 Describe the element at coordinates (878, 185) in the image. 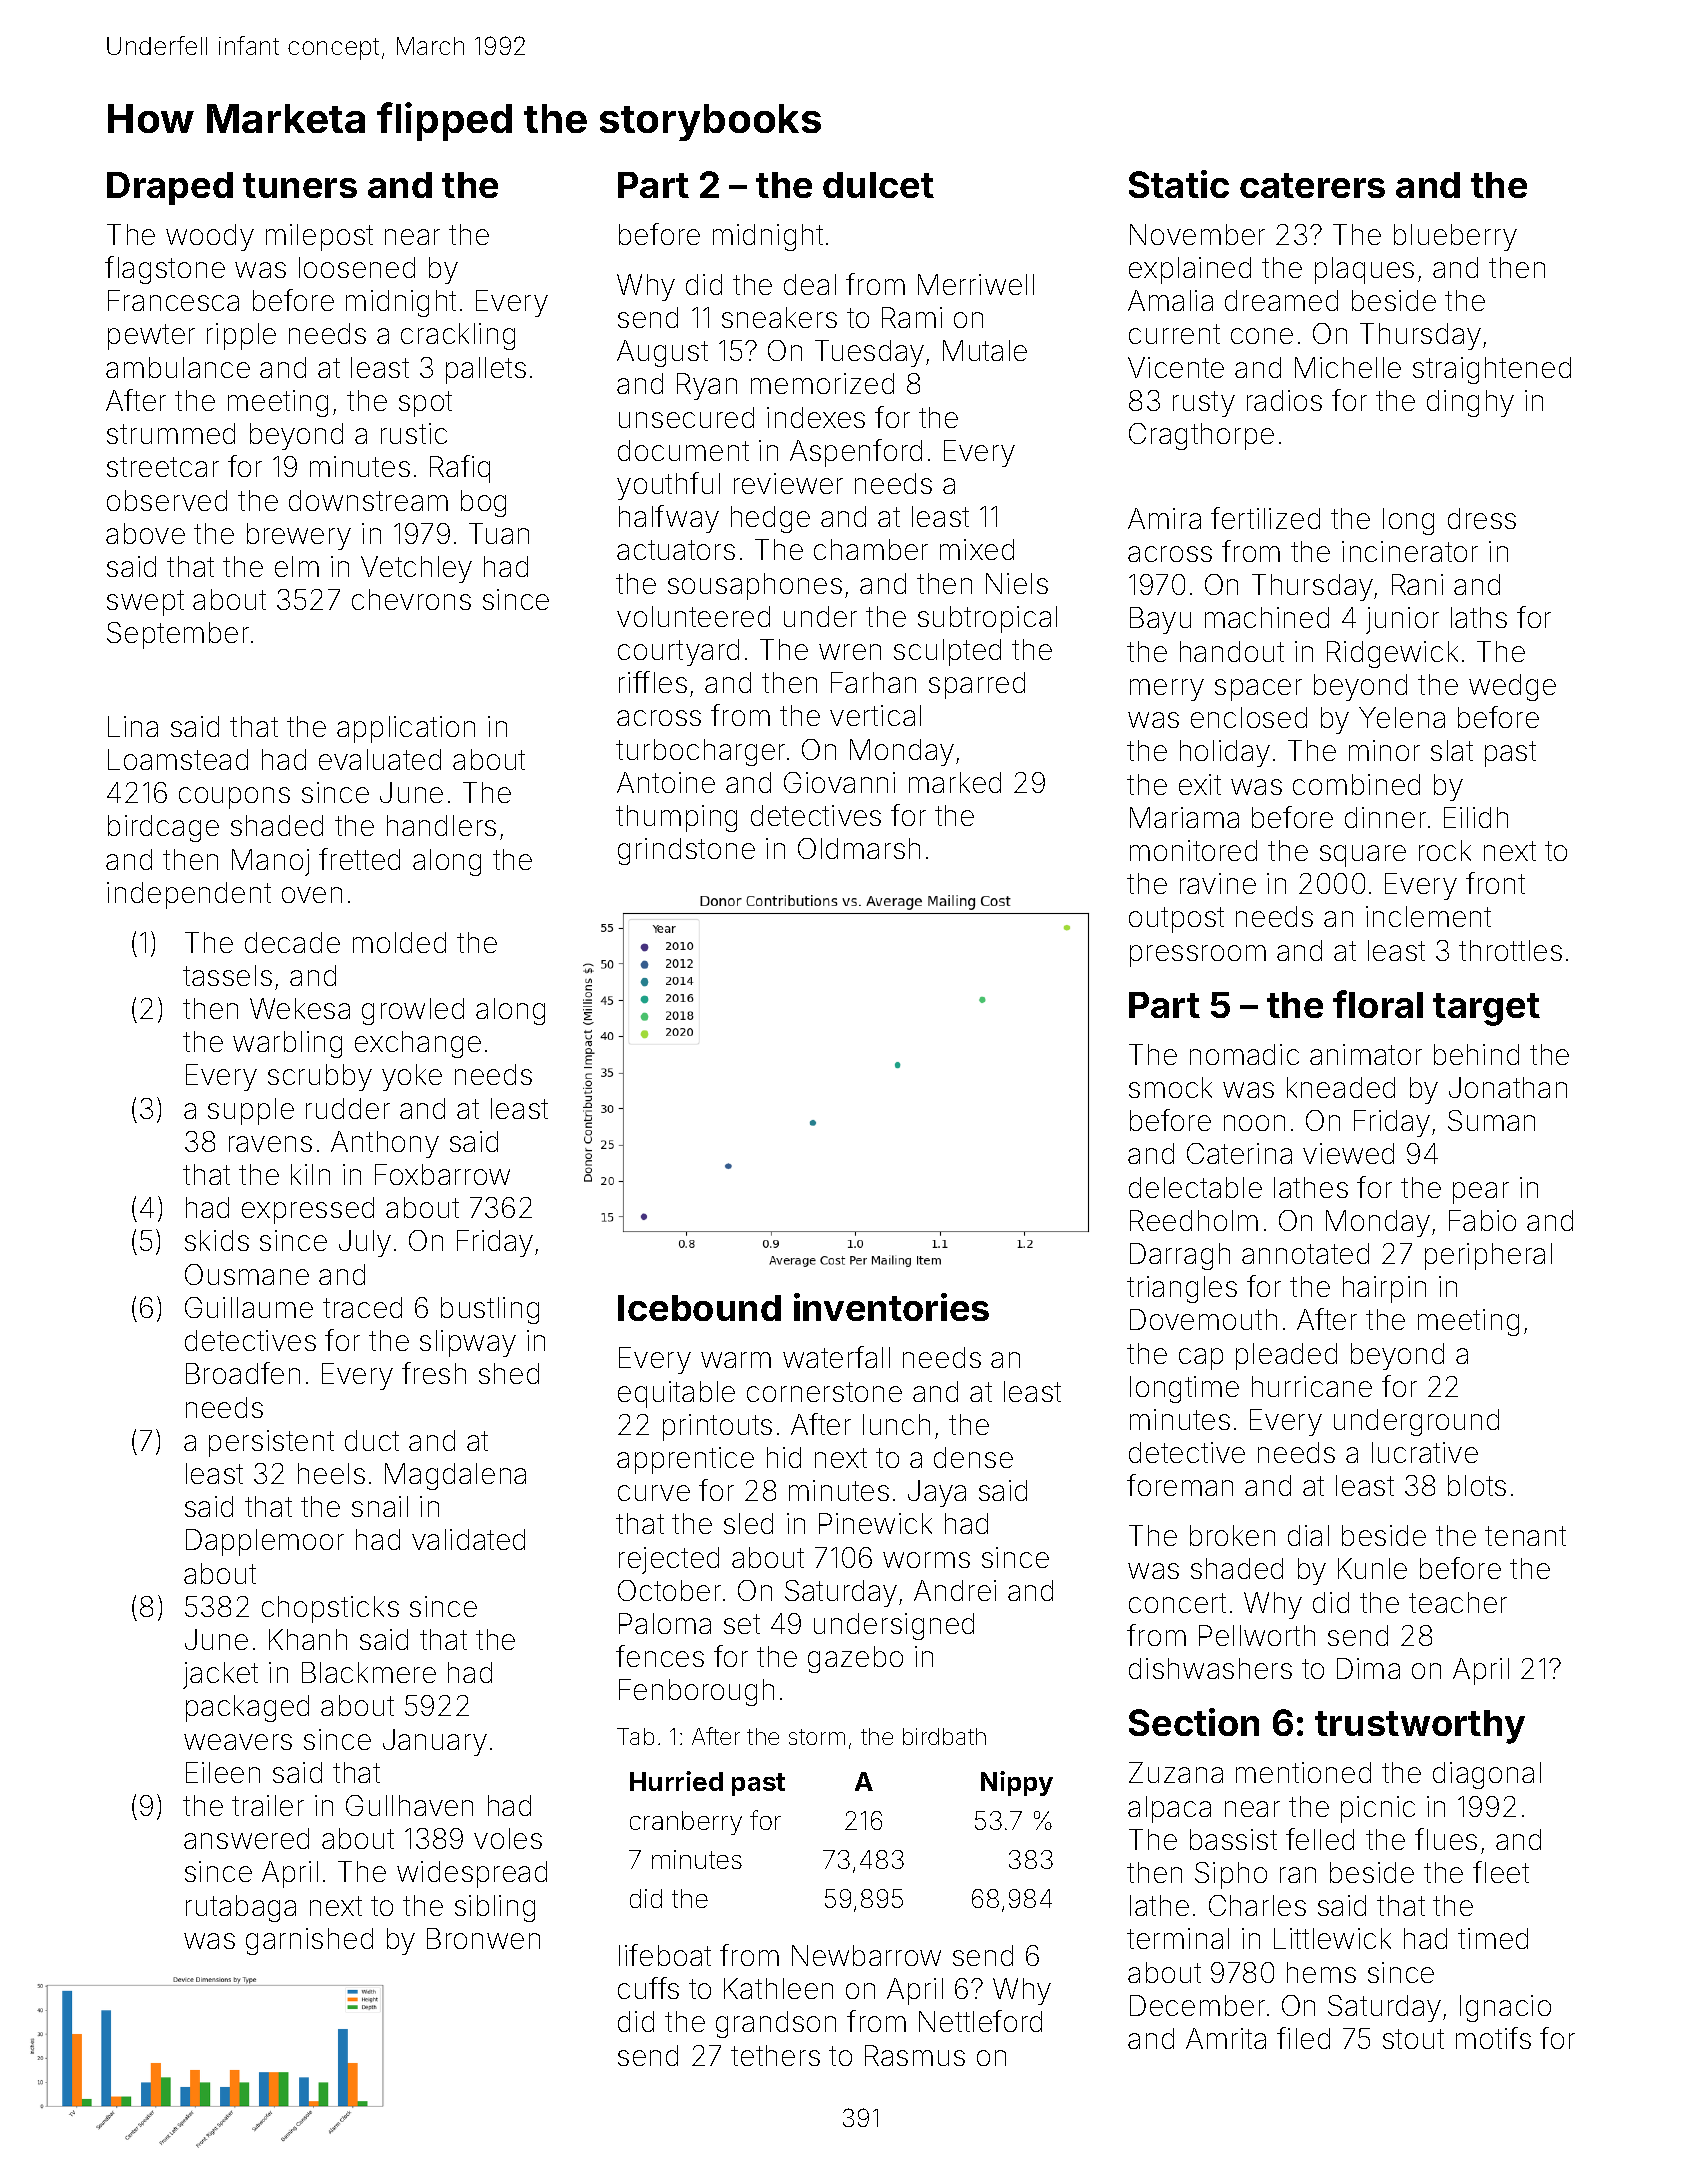

I see `dulcet` at that location.
